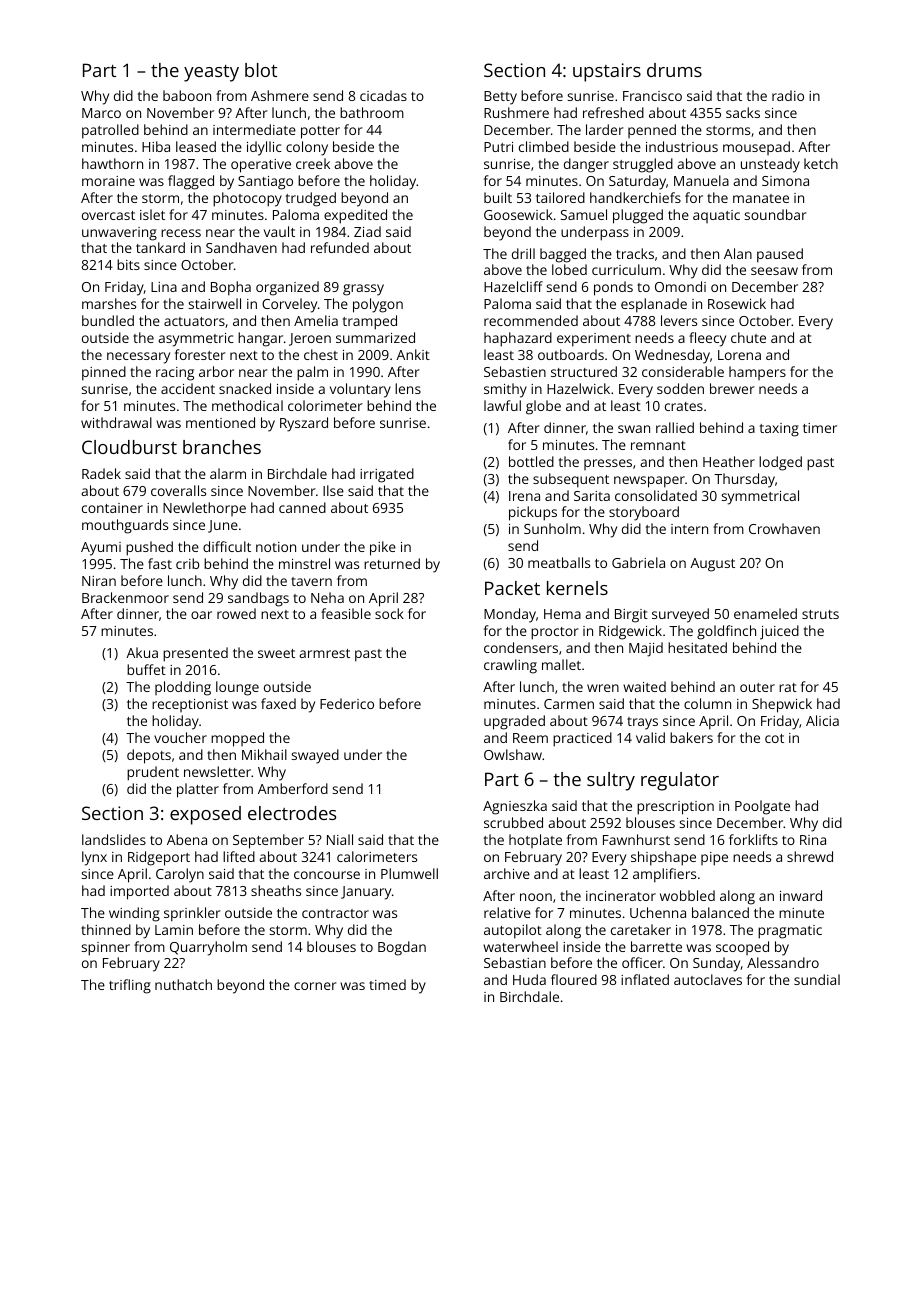  I want to click on Putri, so click(498, 147).
